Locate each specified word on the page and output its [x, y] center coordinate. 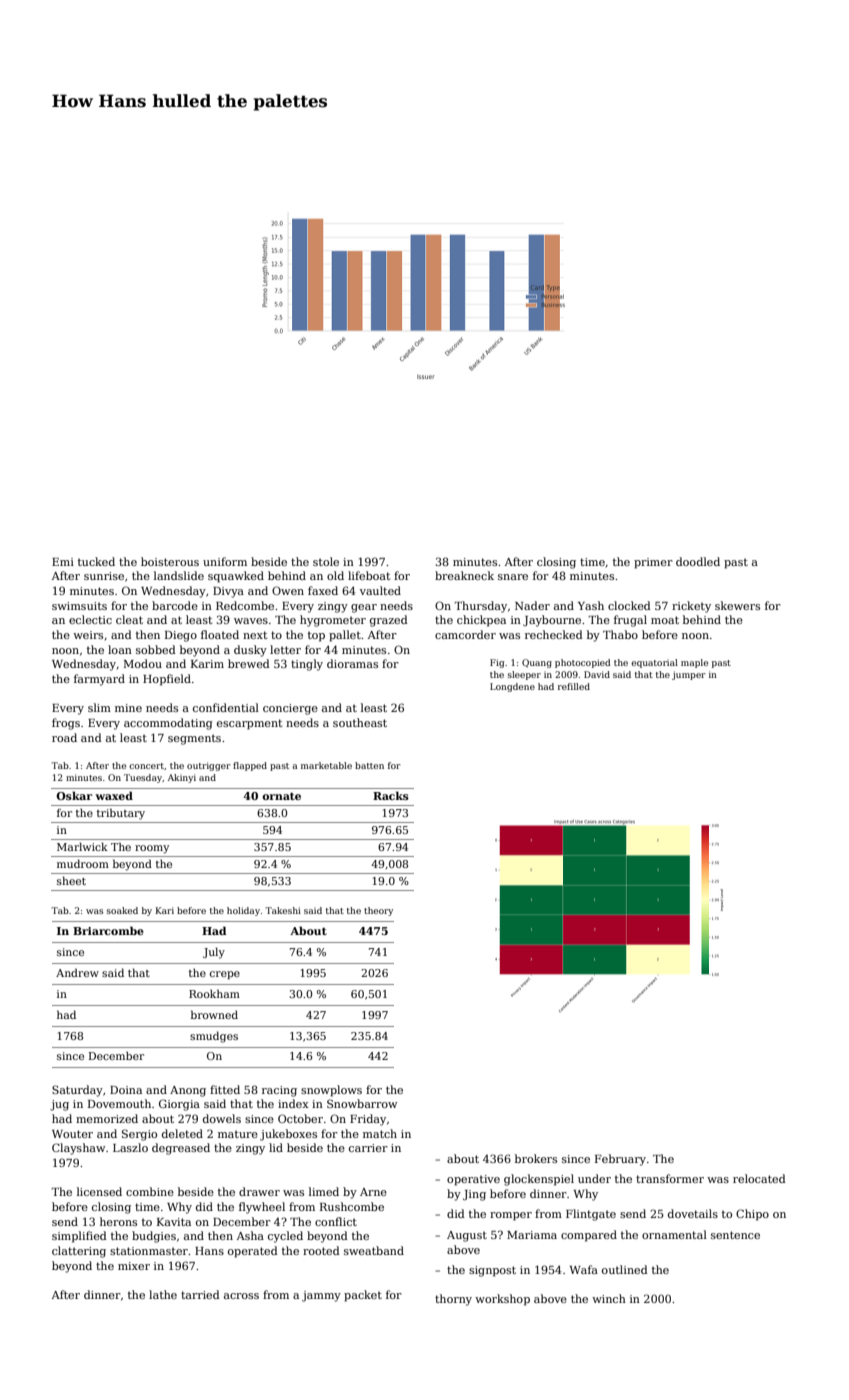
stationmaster [149, 1251]
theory [378, 911]
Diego [181, 636]
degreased [181, 1149]
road [64, 737]
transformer [670, 1178]
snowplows [331, 1091]
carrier [368, 1148]
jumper [688, 675]
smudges [214, 1037]
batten [369, 765]
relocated [759, 1178]
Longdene [512, 687]
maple [694, 663]
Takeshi [283, 910]
